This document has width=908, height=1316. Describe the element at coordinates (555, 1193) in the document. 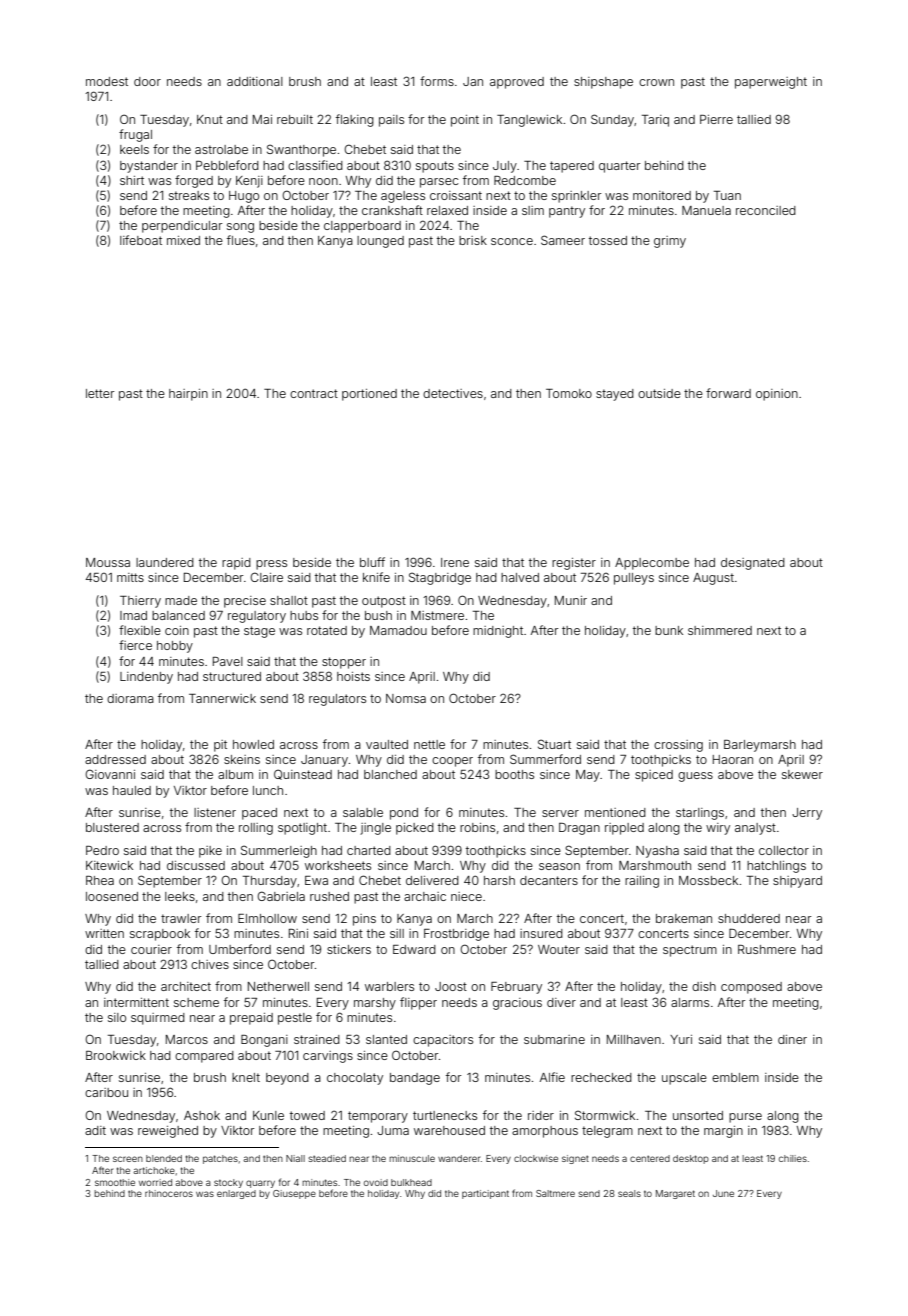

I see `Saltmere` at that location.
